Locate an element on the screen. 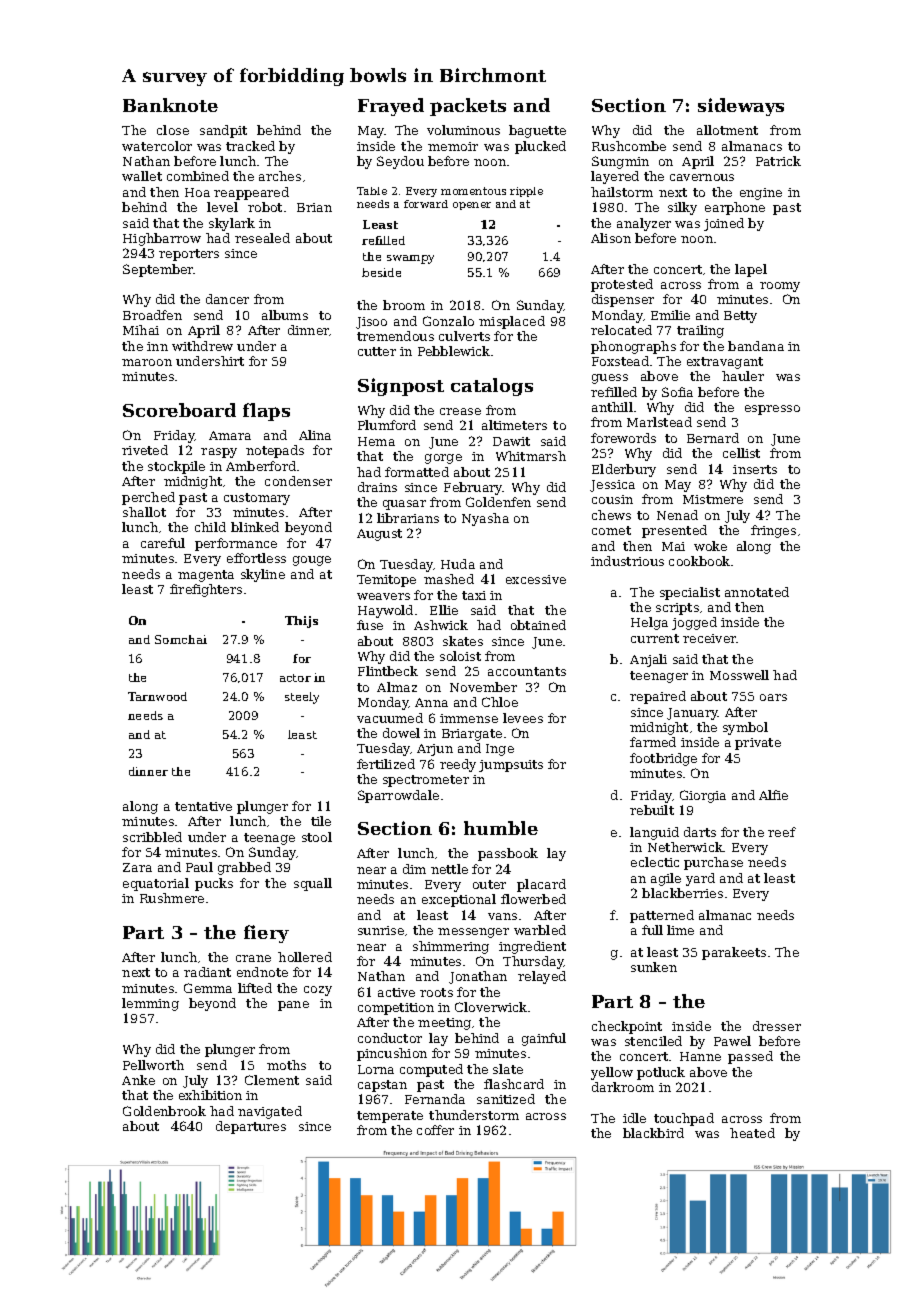  navigated is located at coordinates (270, 1112).
